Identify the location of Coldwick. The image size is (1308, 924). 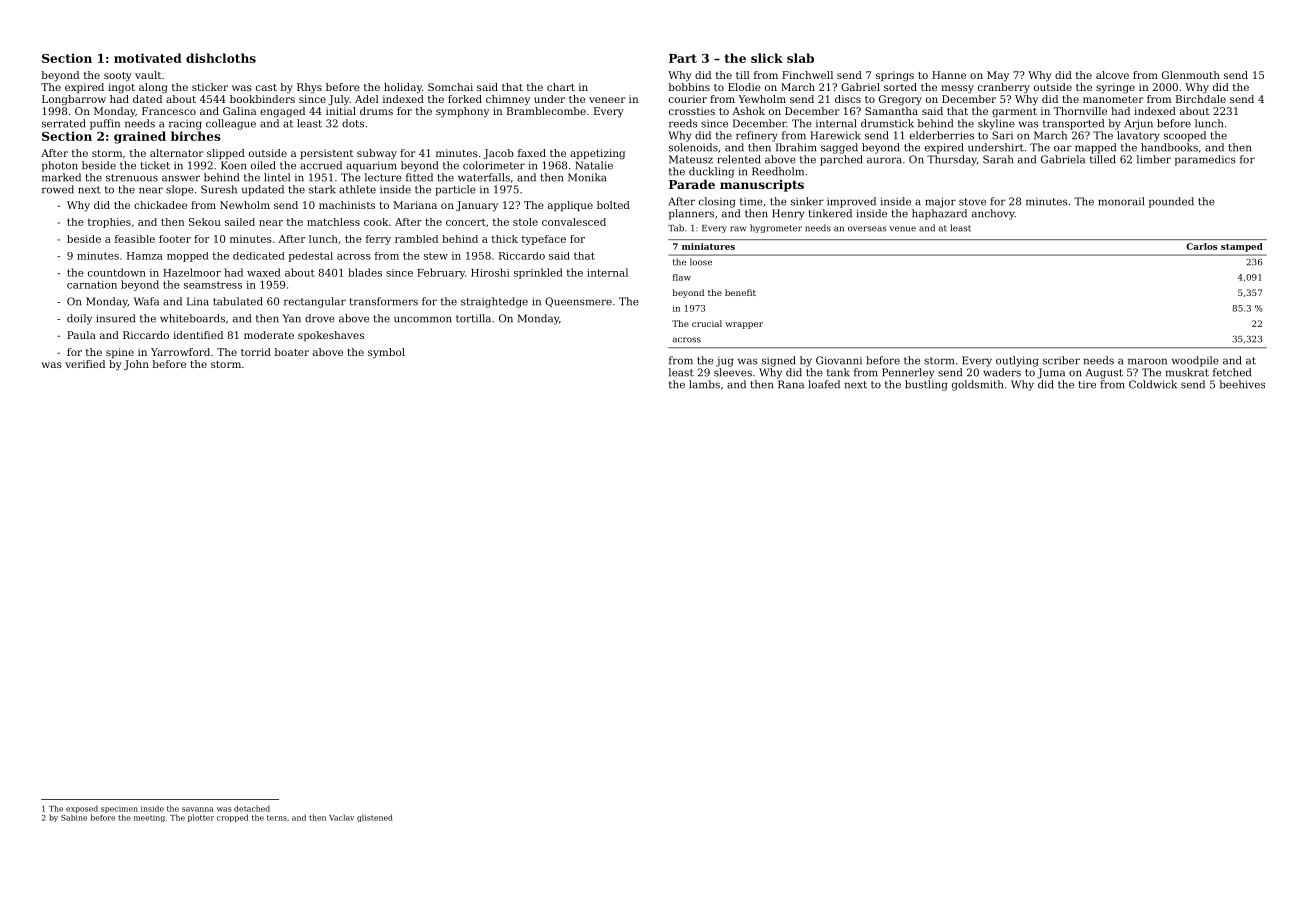
(1153, 384).
